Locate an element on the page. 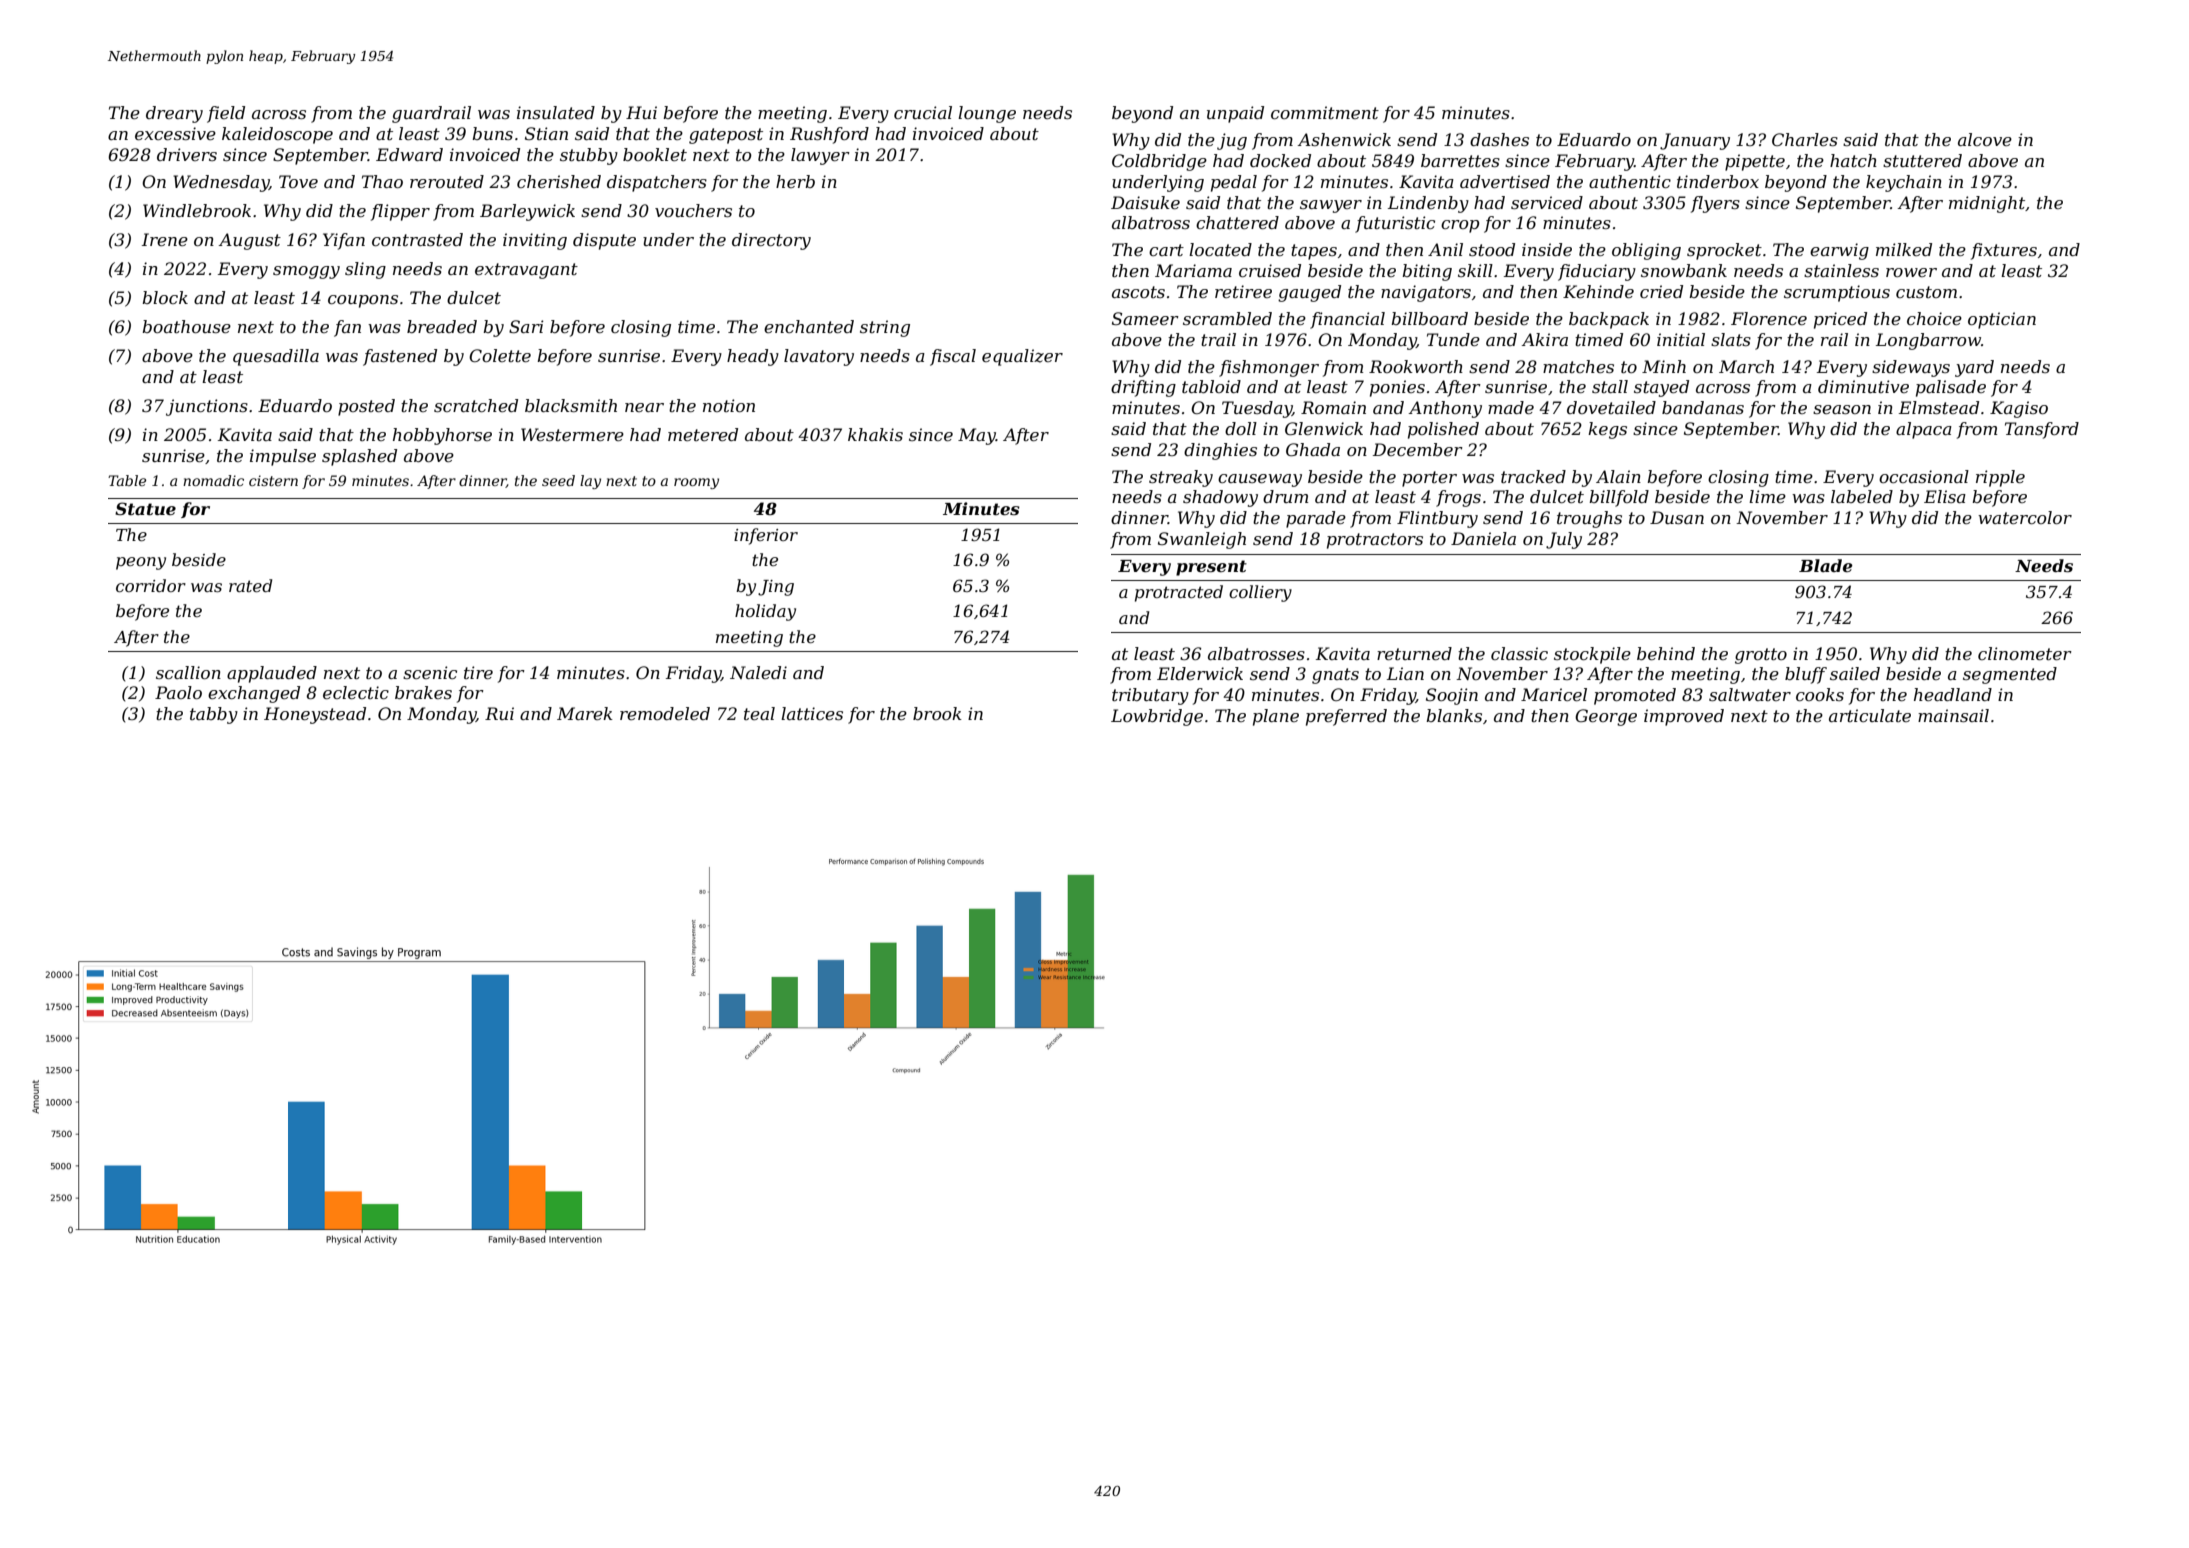  scallion is located at coordinates (188, 672).
